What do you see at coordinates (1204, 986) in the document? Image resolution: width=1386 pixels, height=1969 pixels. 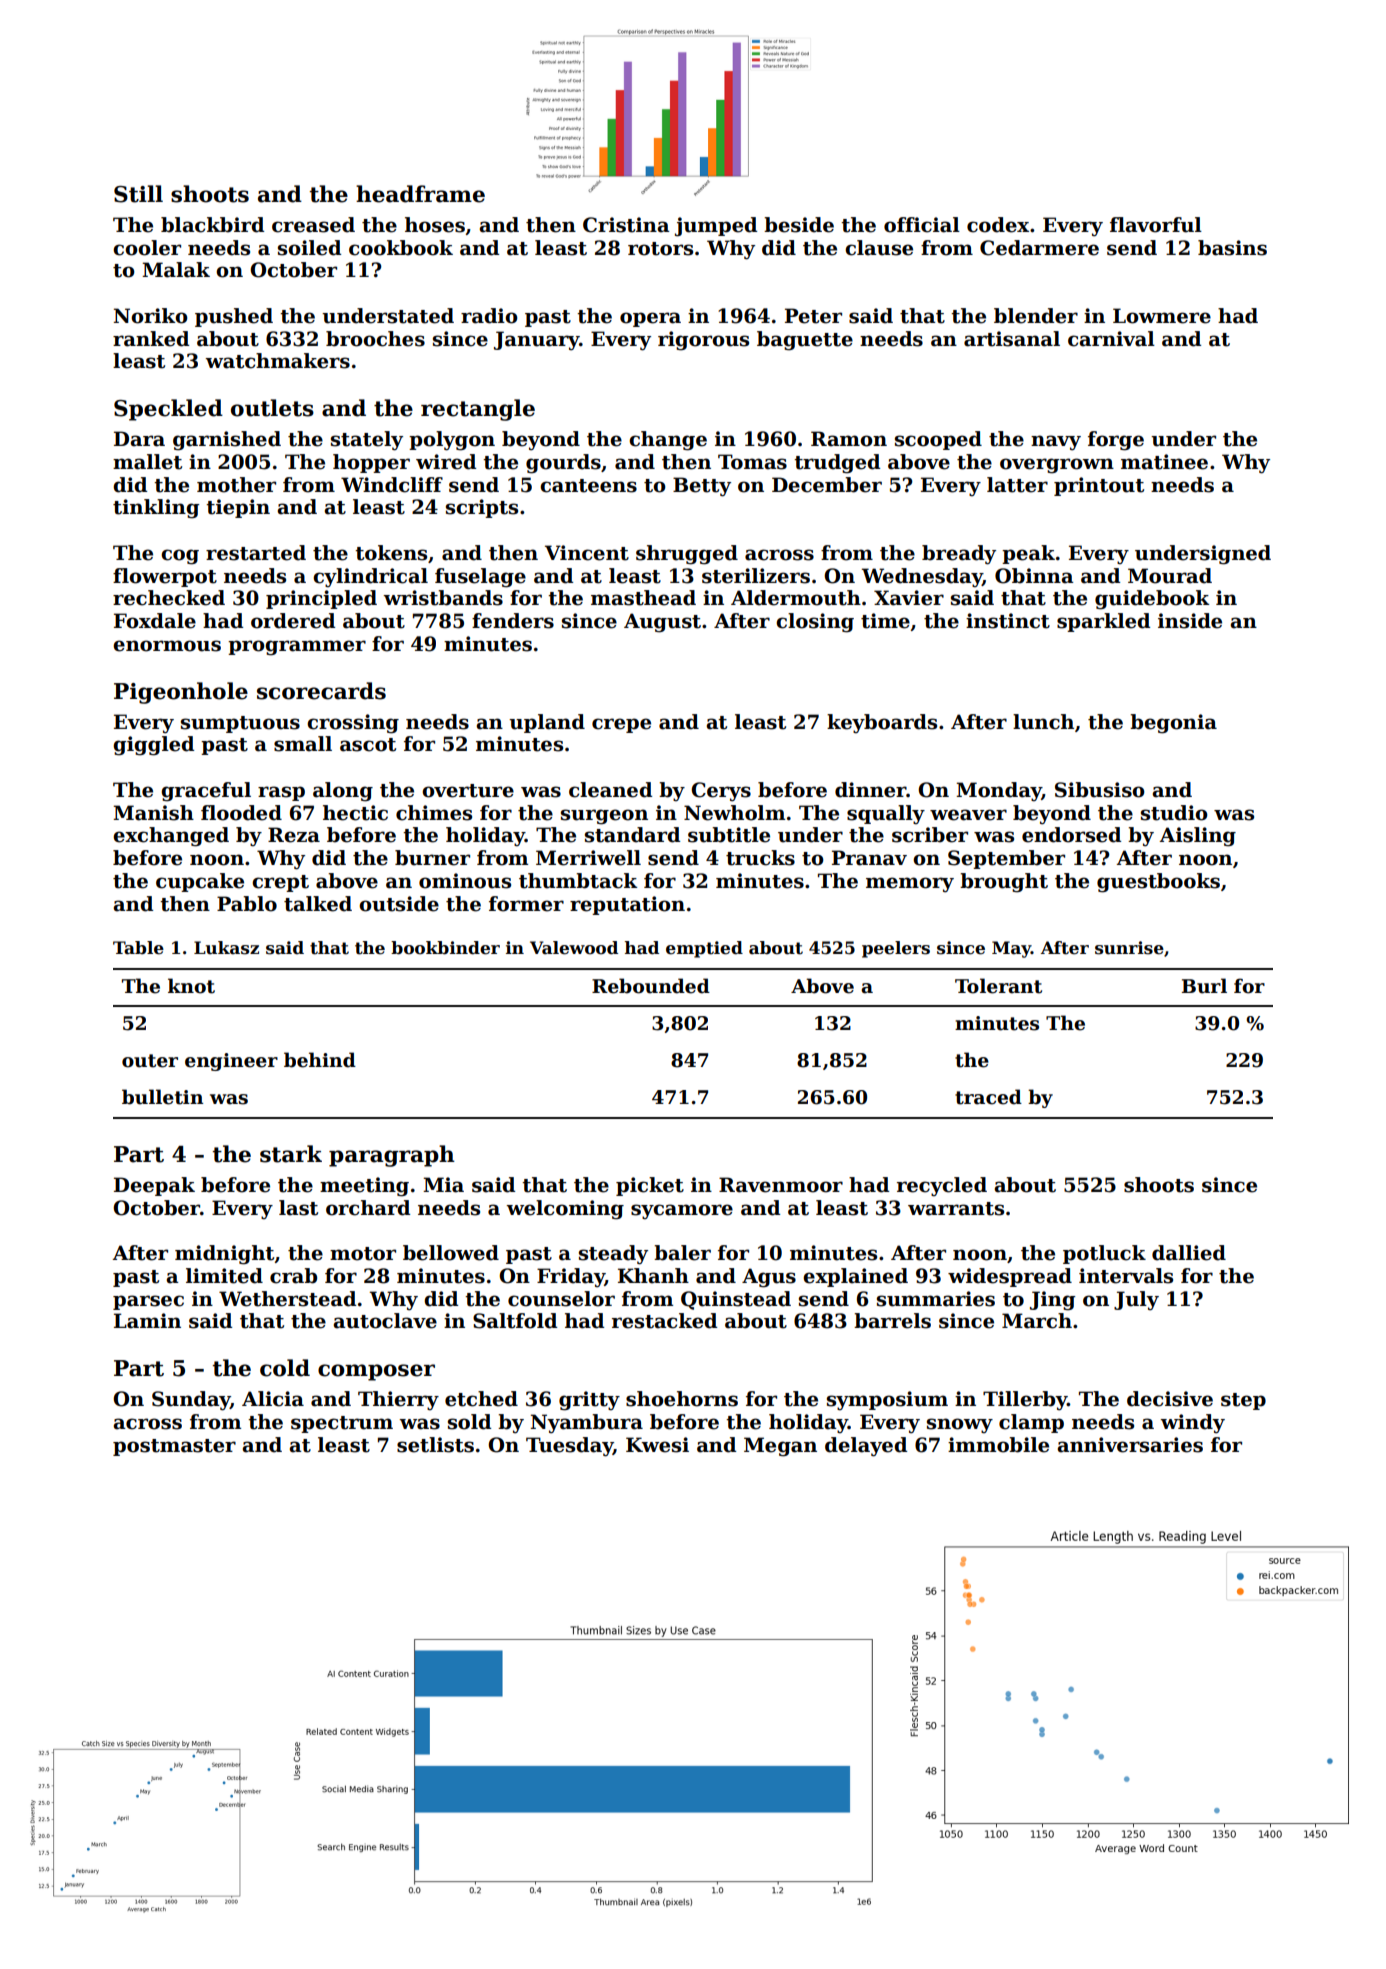 I see `Burl` at bounding box center [1204, 986].
